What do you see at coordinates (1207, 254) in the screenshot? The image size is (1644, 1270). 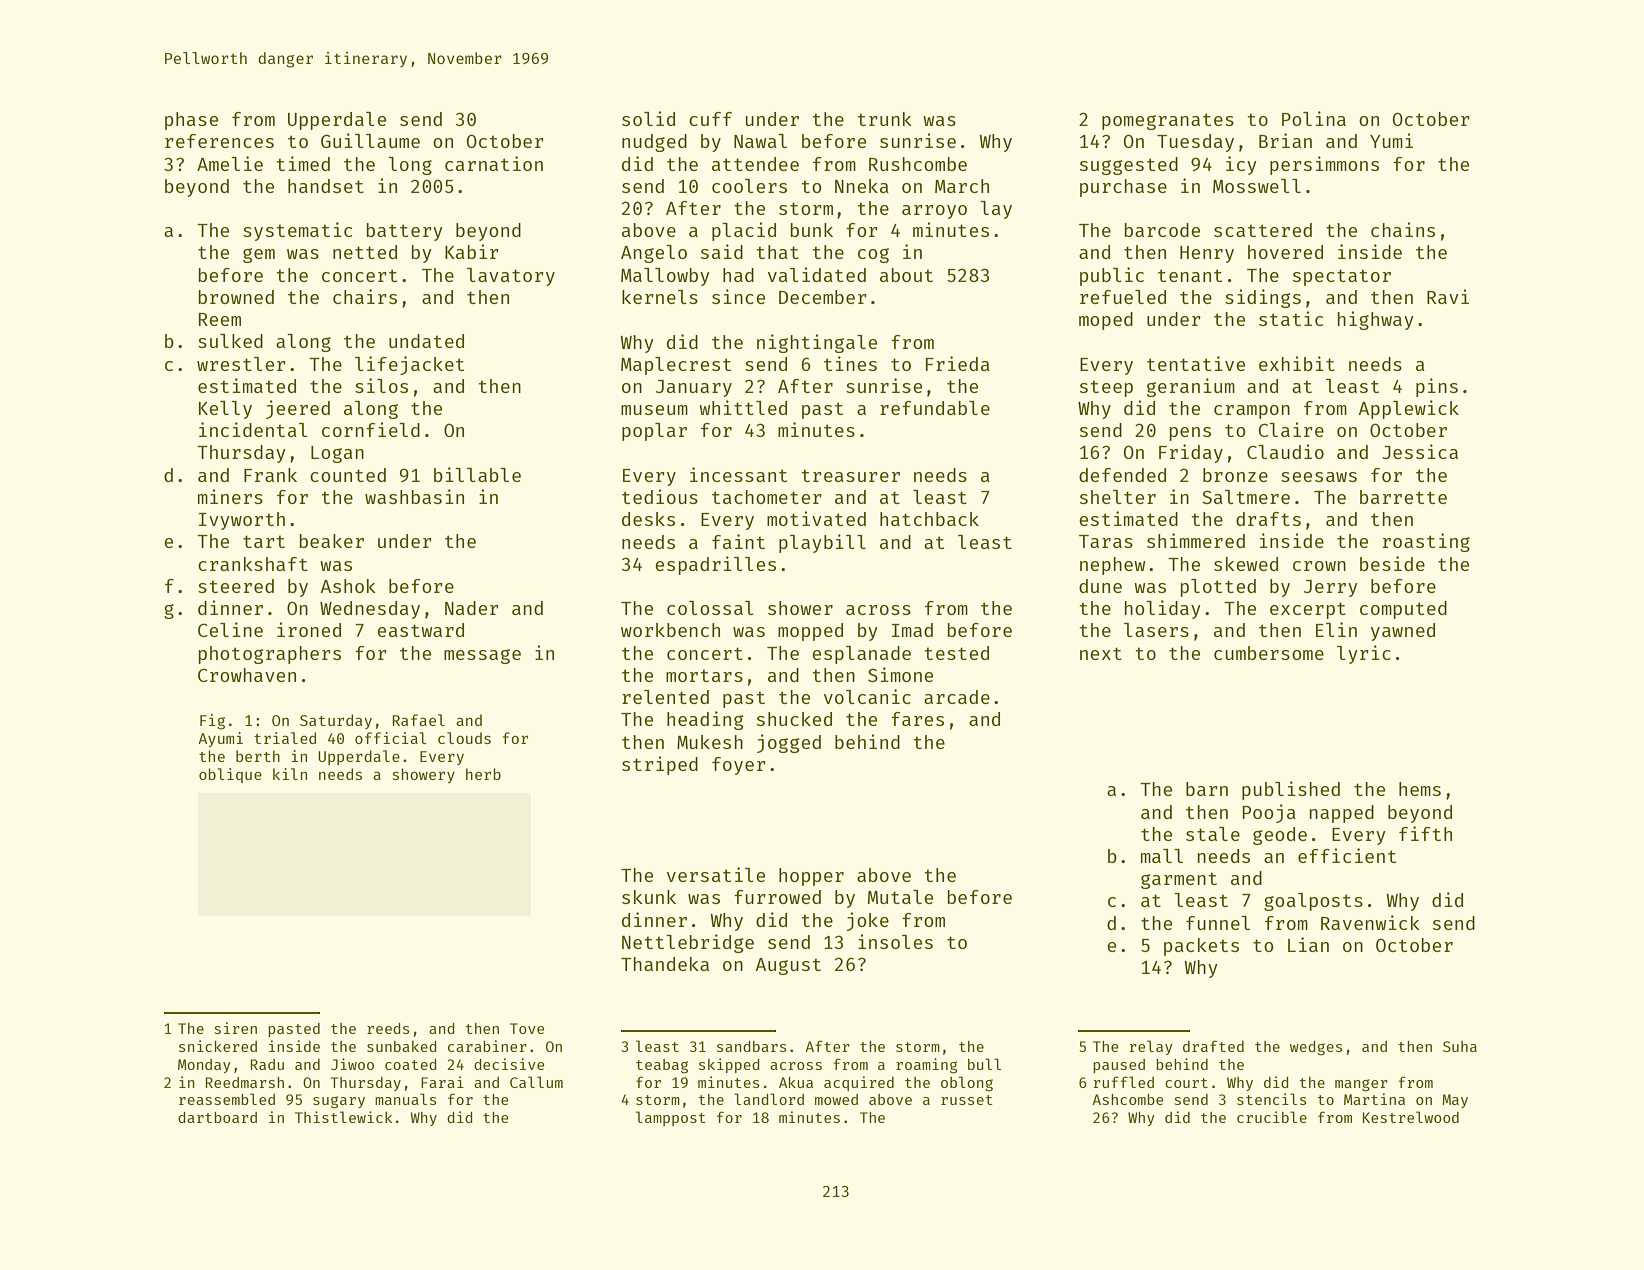 I see `Henry` at bounding box center [1207, 254].
